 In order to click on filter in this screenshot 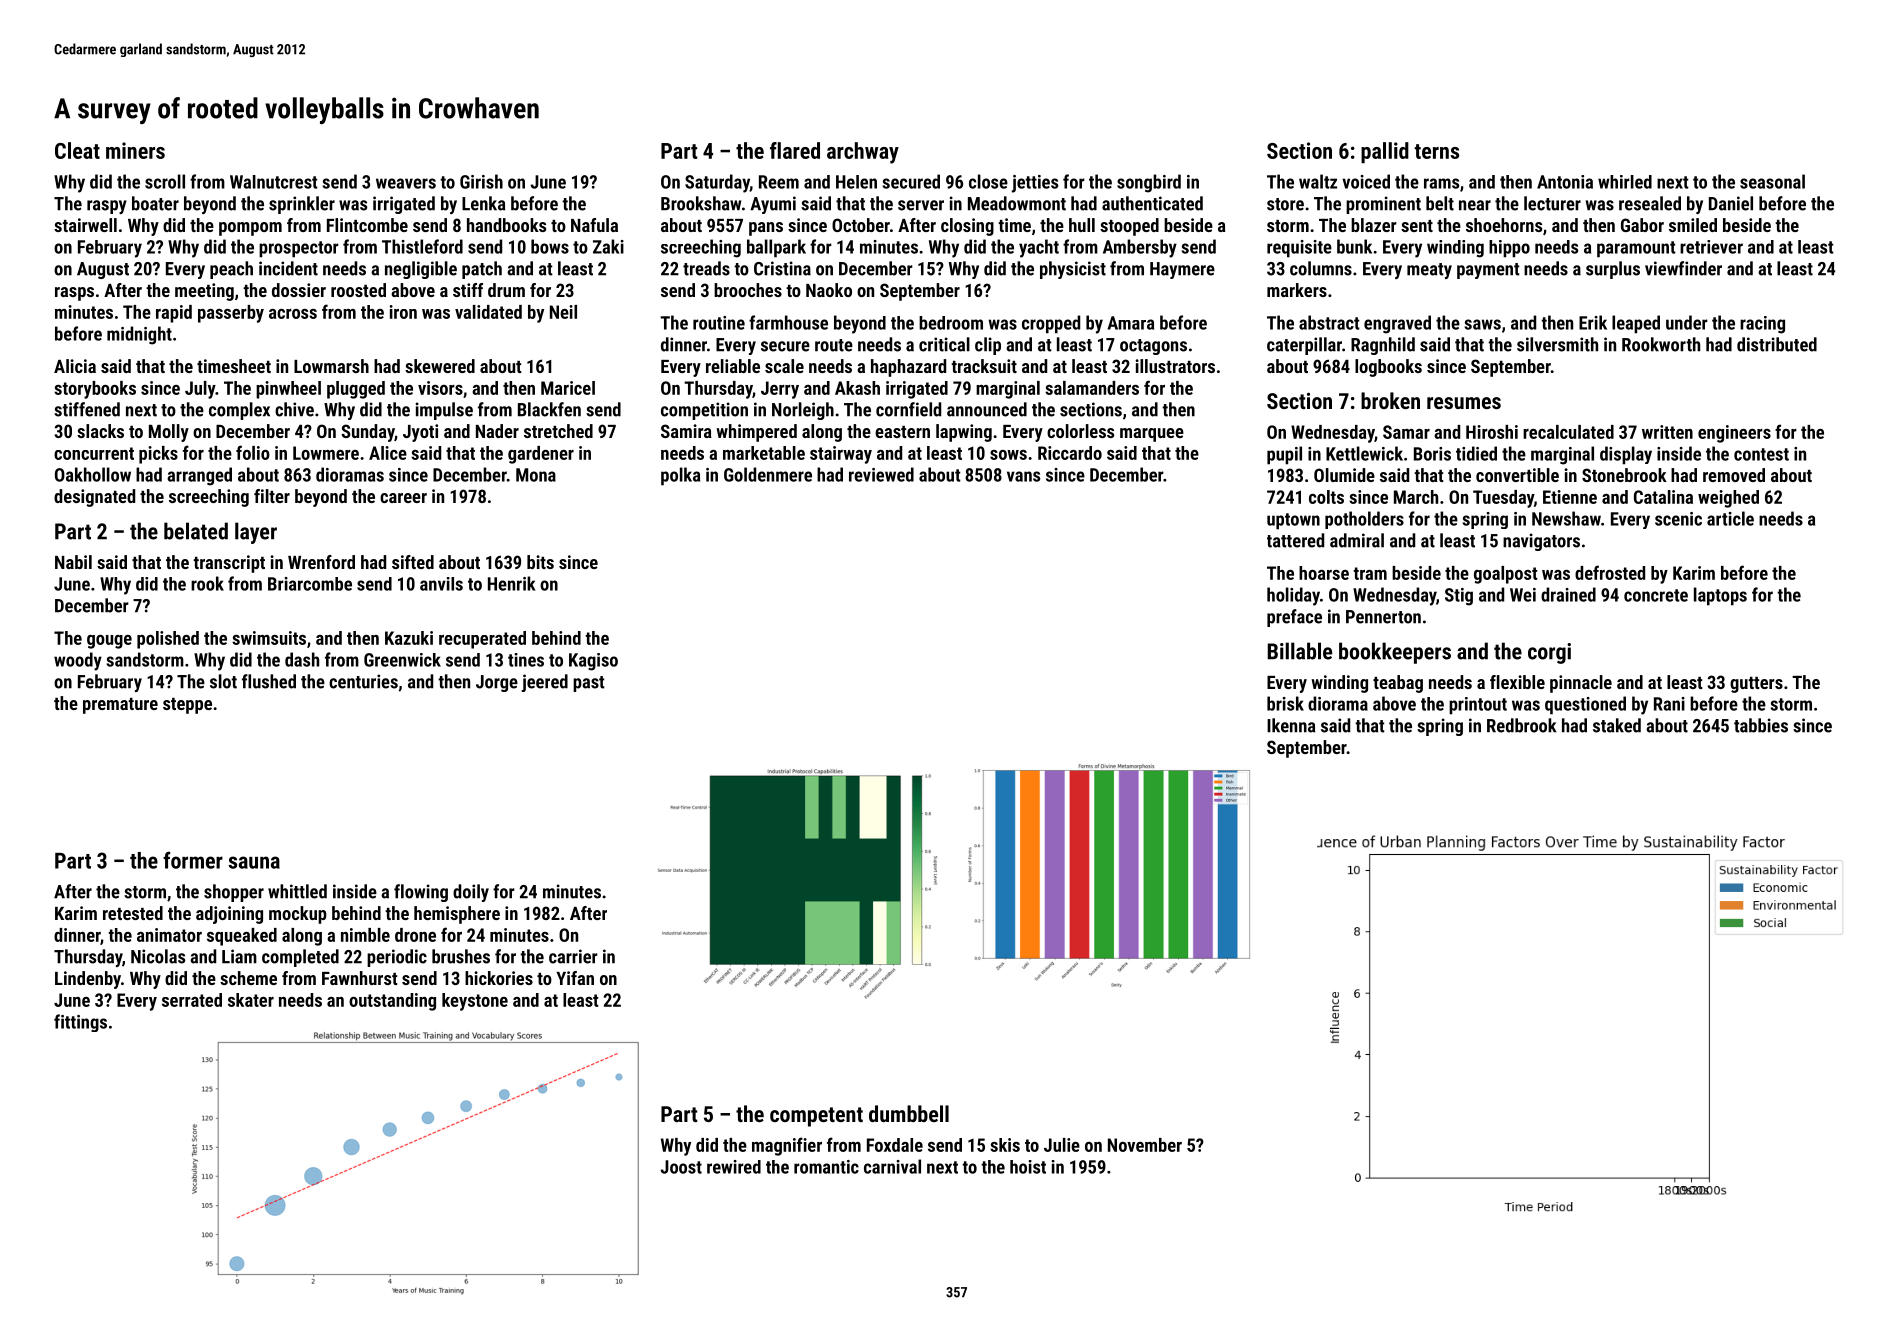, I will do `click(272, 496)`.
